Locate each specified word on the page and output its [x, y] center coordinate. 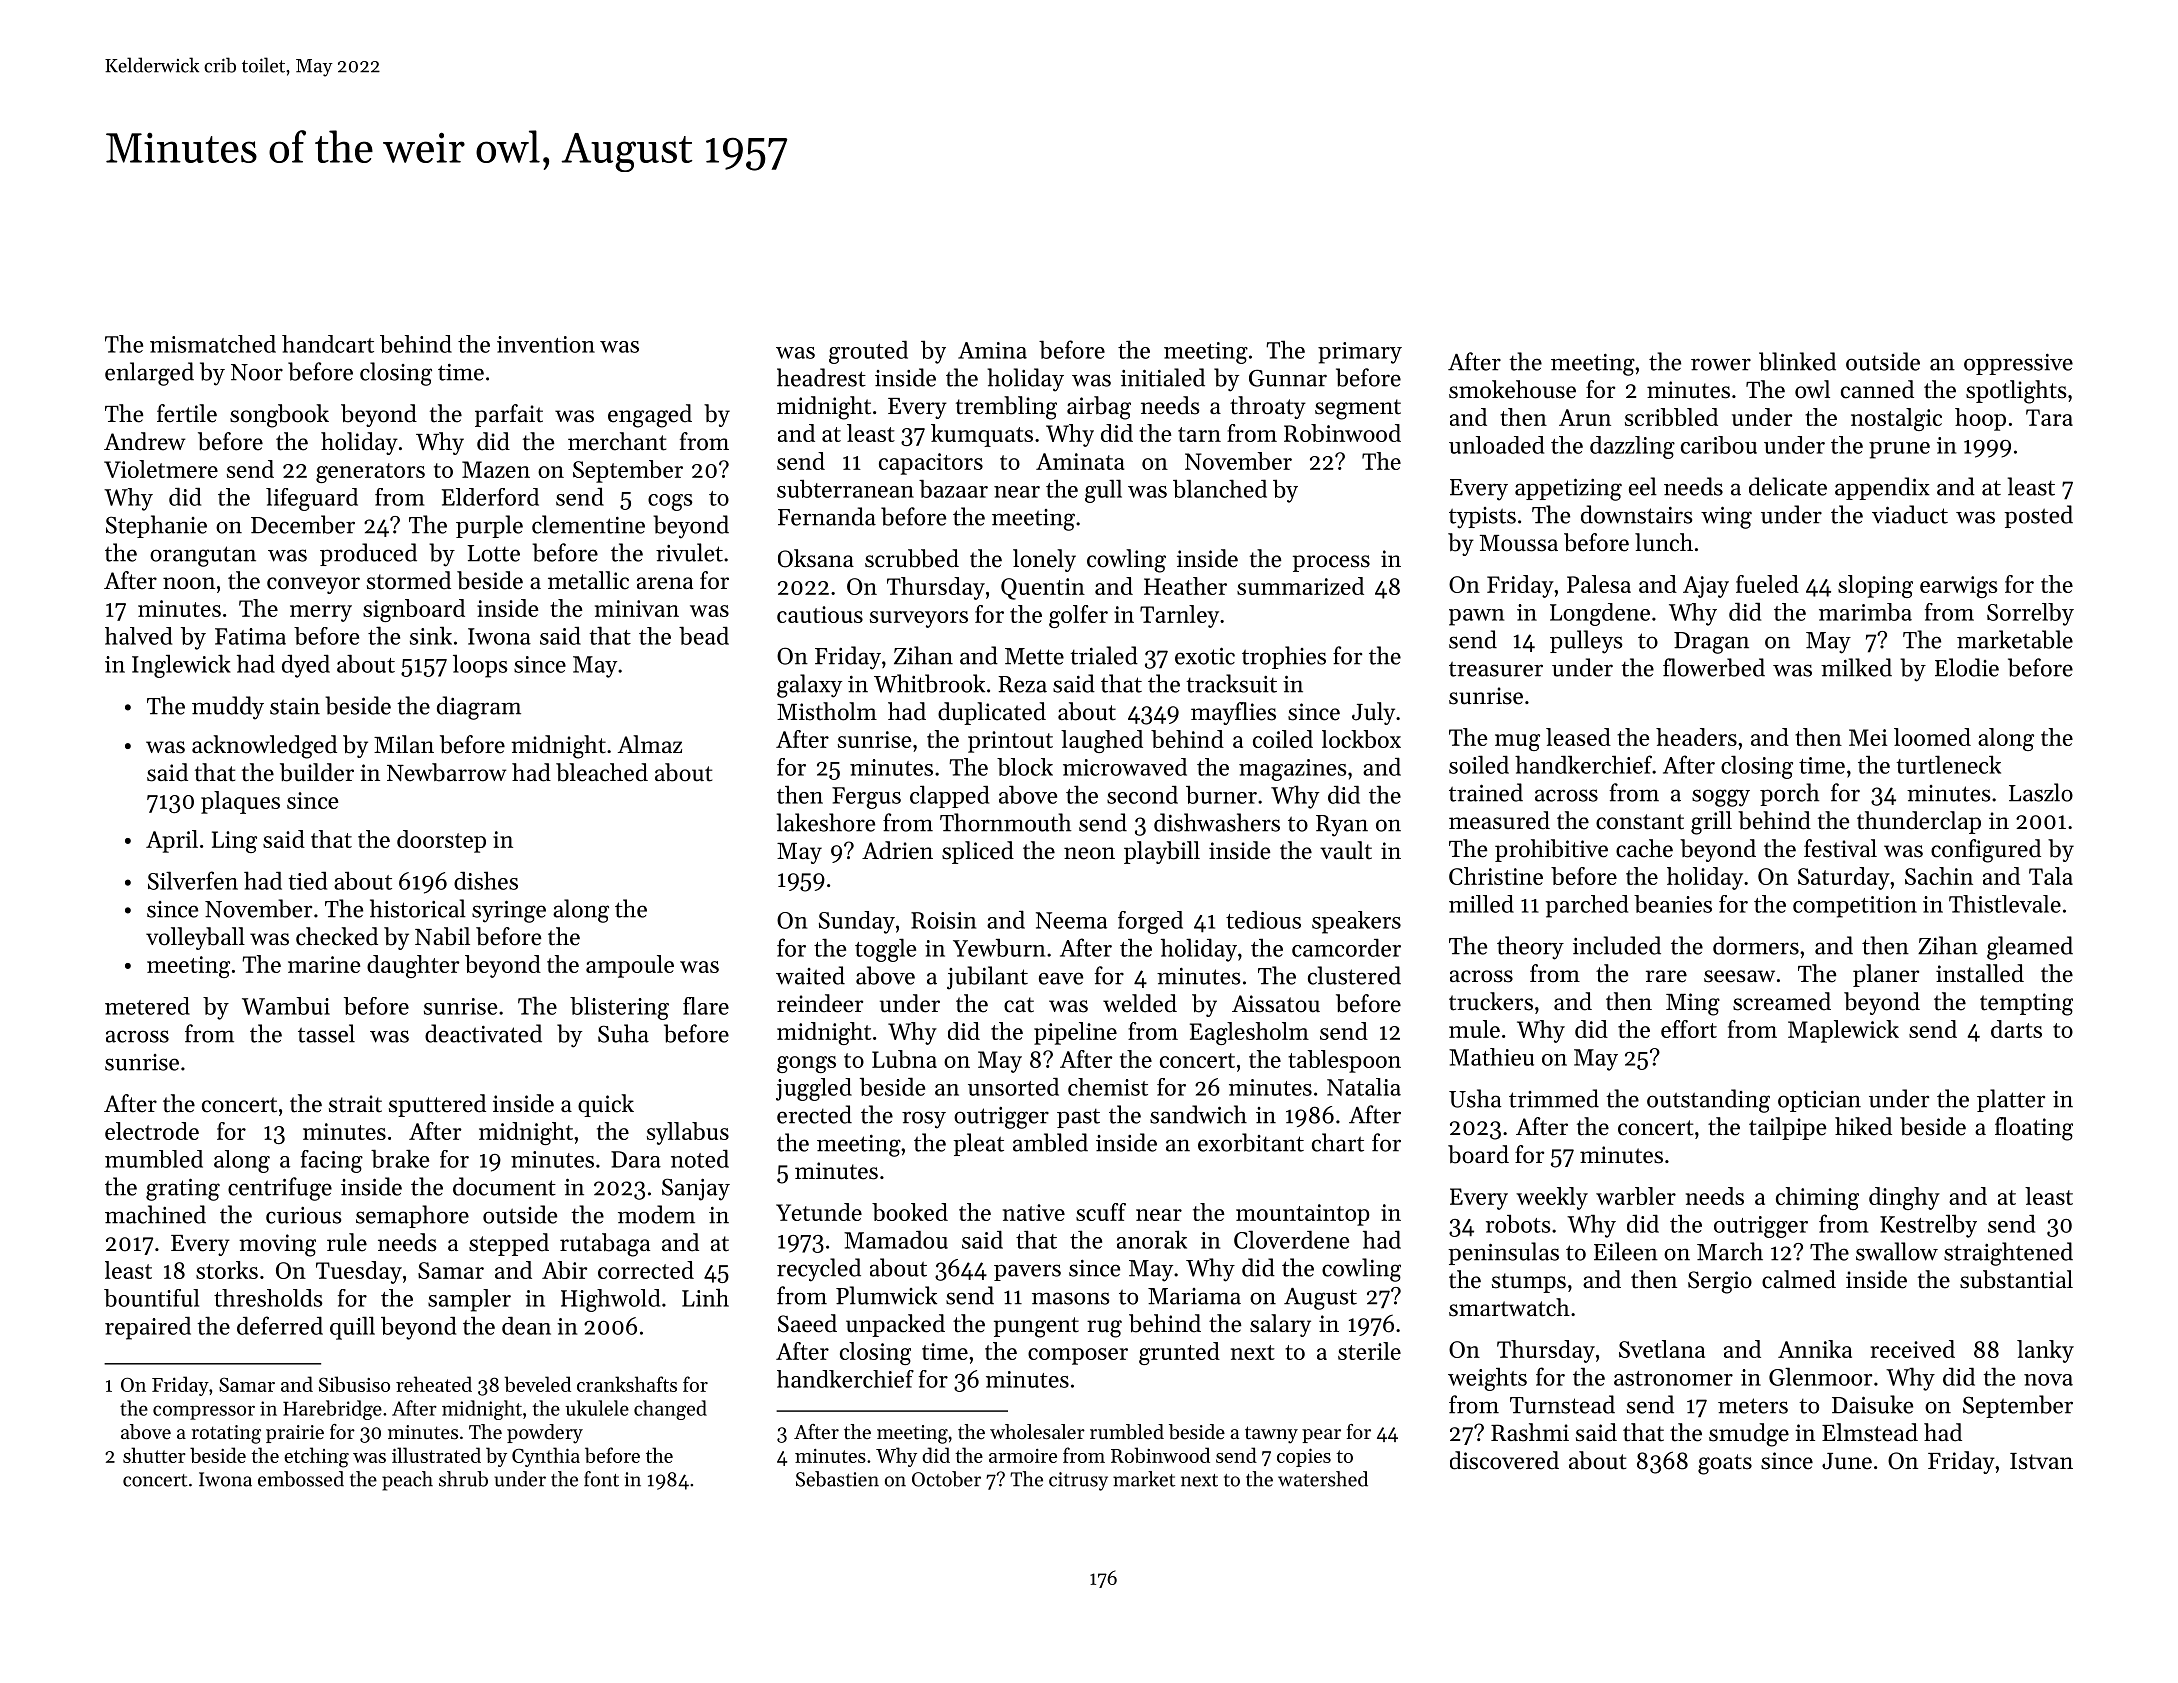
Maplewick [1843, 1031]
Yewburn [999, 948]
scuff [1101, 1212]
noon [189, 583]
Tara [2049, 417]
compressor [204, 1412]
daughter [413, 966]
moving [277, 1245]
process [1331, 563]
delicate [1788, 486]
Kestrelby [1928, 1226]
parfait [509, 415]
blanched [1220, 488]
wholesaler [1037, 1431]
